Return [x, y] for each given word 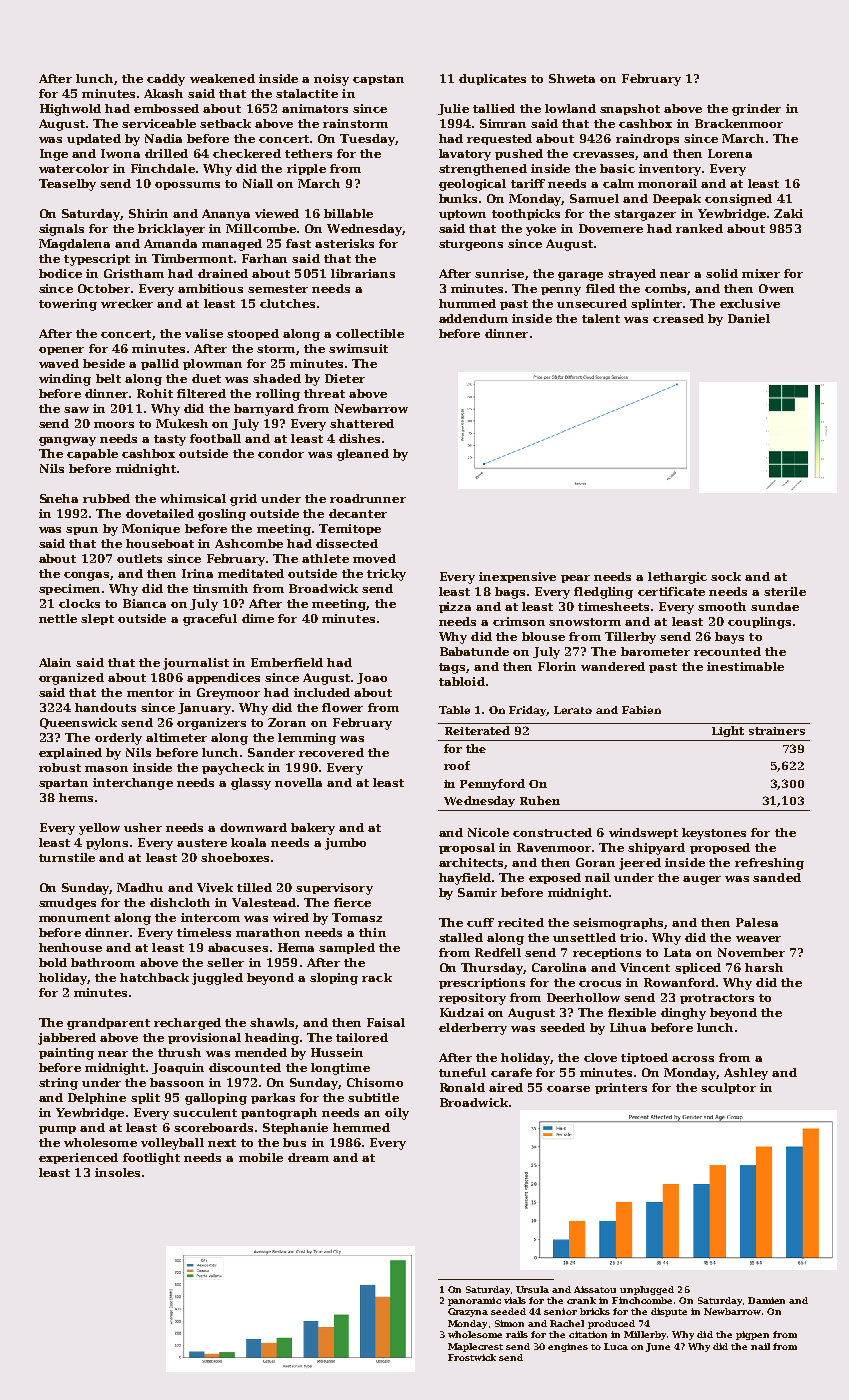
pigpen [752, 1335]
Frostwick [472, 1357]
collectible [370, 333]
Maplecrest [475, 1347]
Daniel [749, 318]
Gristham [134, 273]
